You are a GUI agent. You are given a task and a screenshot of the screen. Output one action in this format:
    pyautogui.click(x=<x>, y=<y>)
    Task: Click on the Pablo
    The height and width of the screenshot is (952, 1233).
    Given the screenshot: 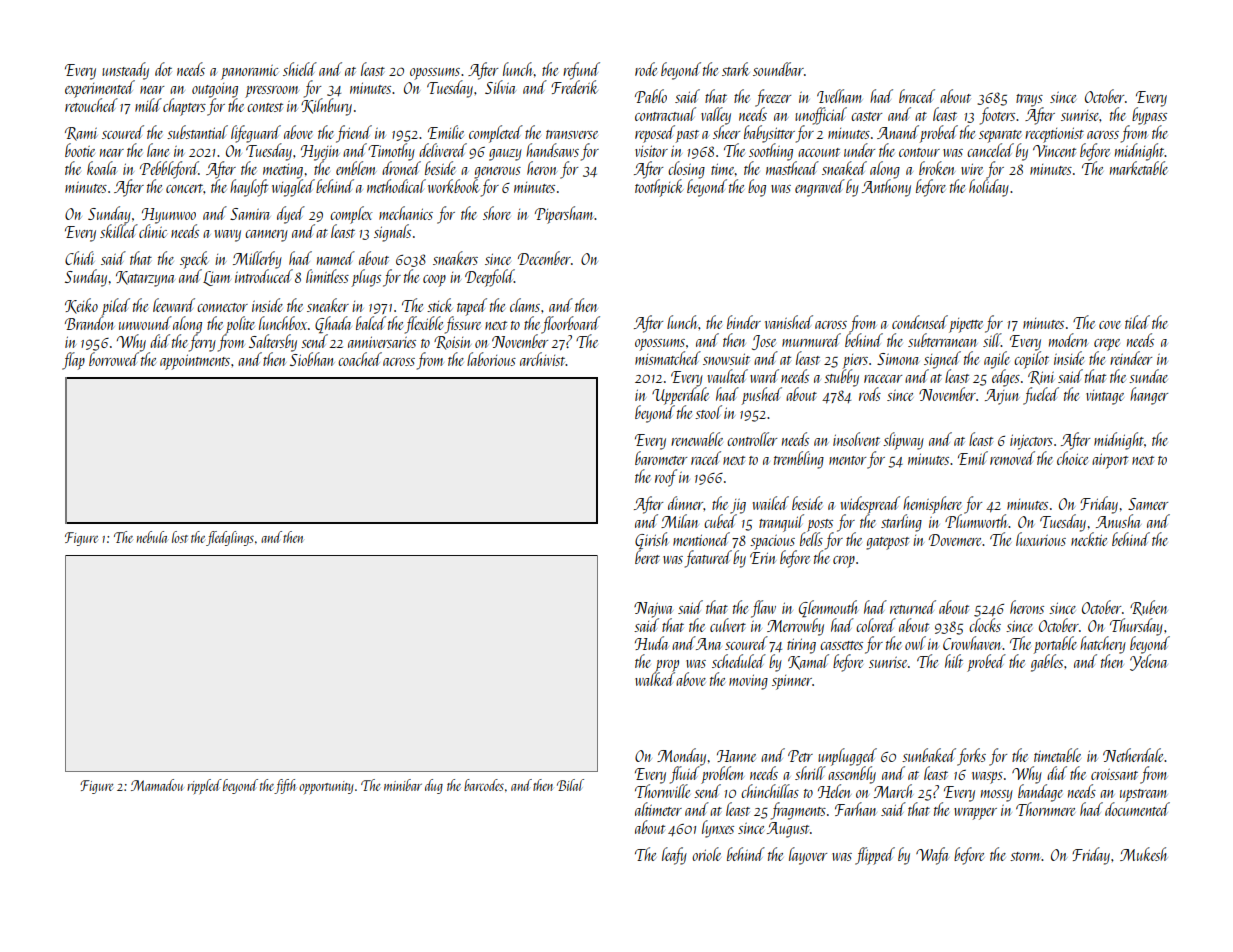 What is the action you would take?
    pyautogui.click(x=651, y=96)
